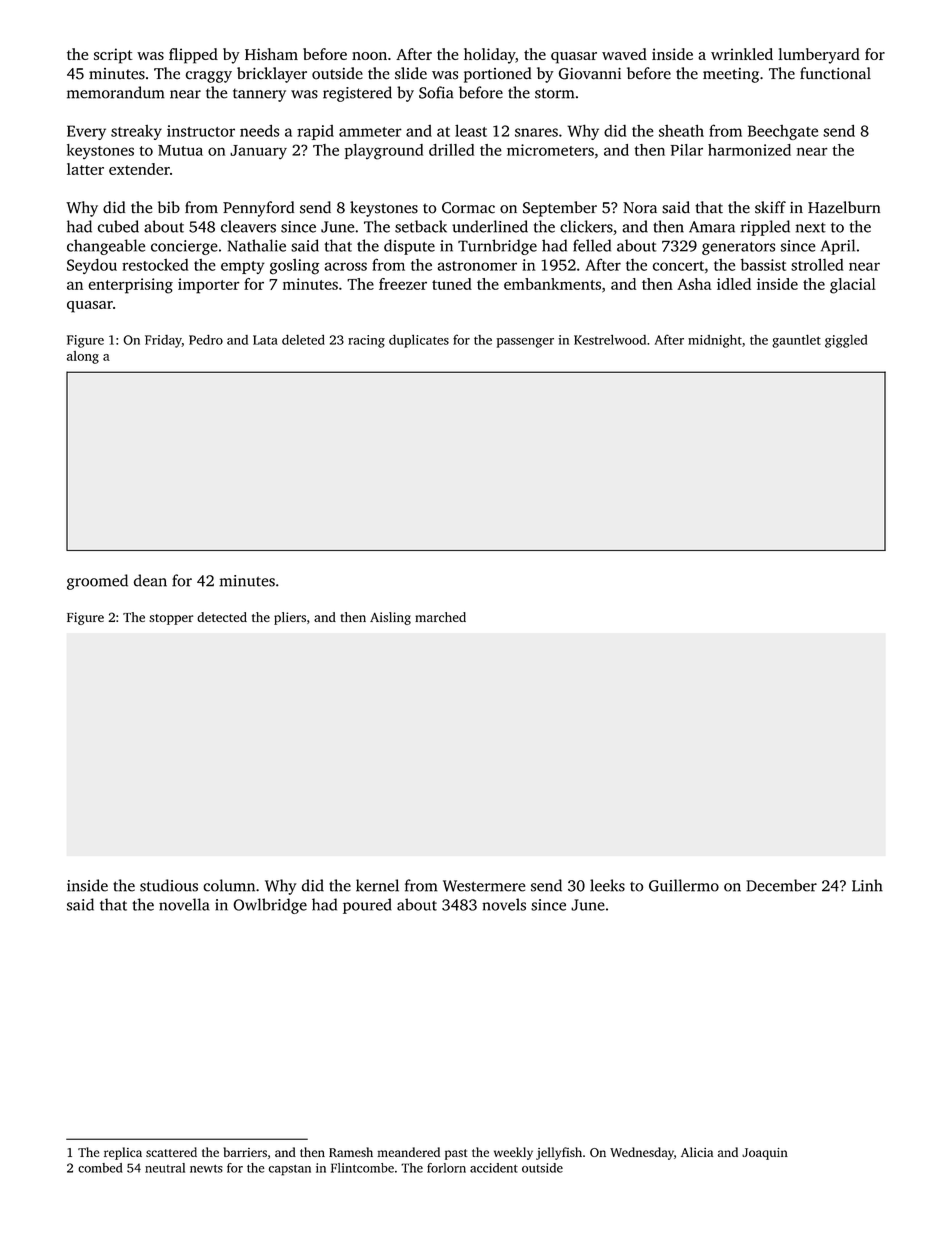 This document has height=1233, width=952. What do you see at coordinates (100, 1168) in the document?
I see `combed` at bounding box center [100, 1168].
